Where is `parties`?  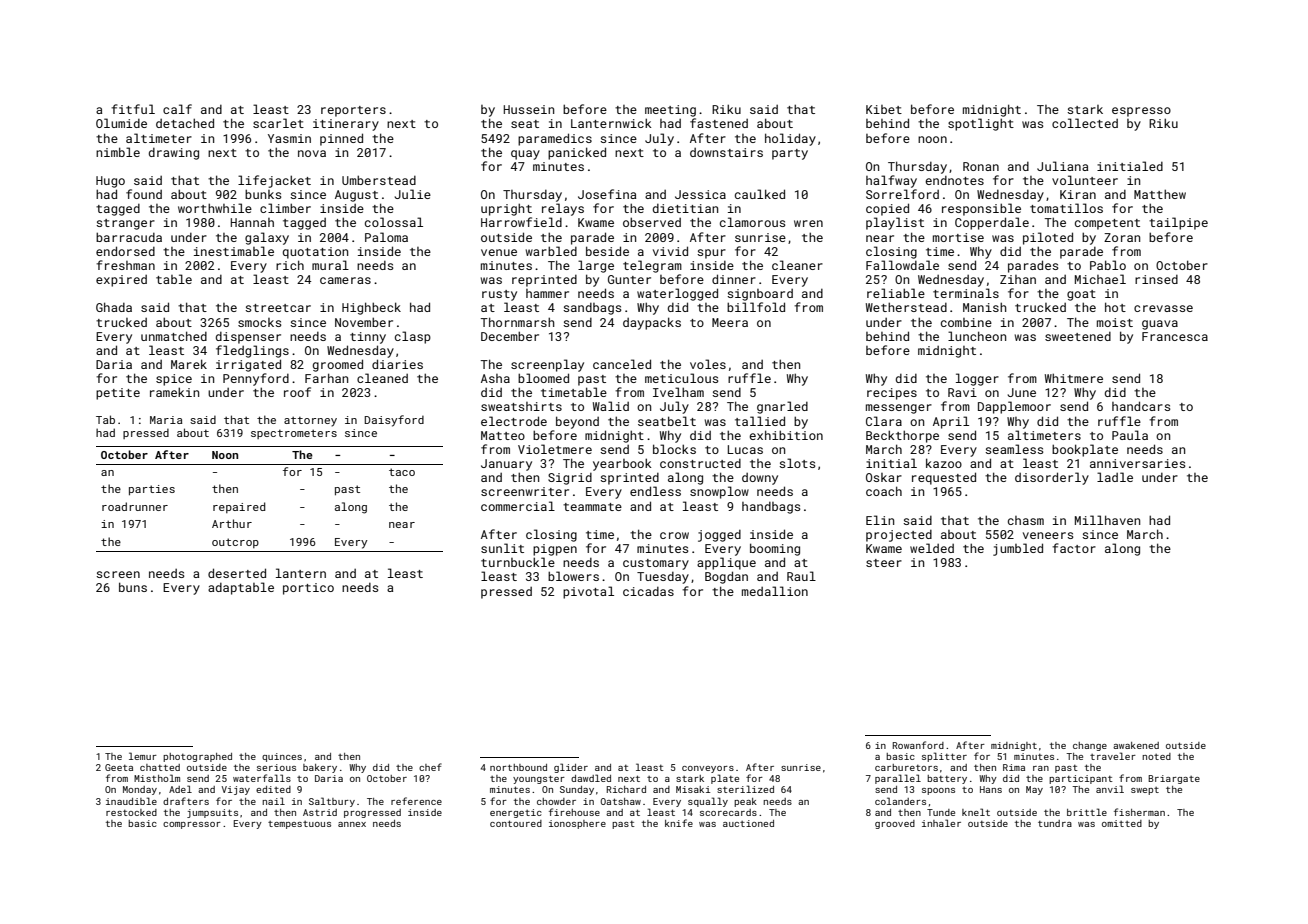
parties is located at coordinates (152, 490).
